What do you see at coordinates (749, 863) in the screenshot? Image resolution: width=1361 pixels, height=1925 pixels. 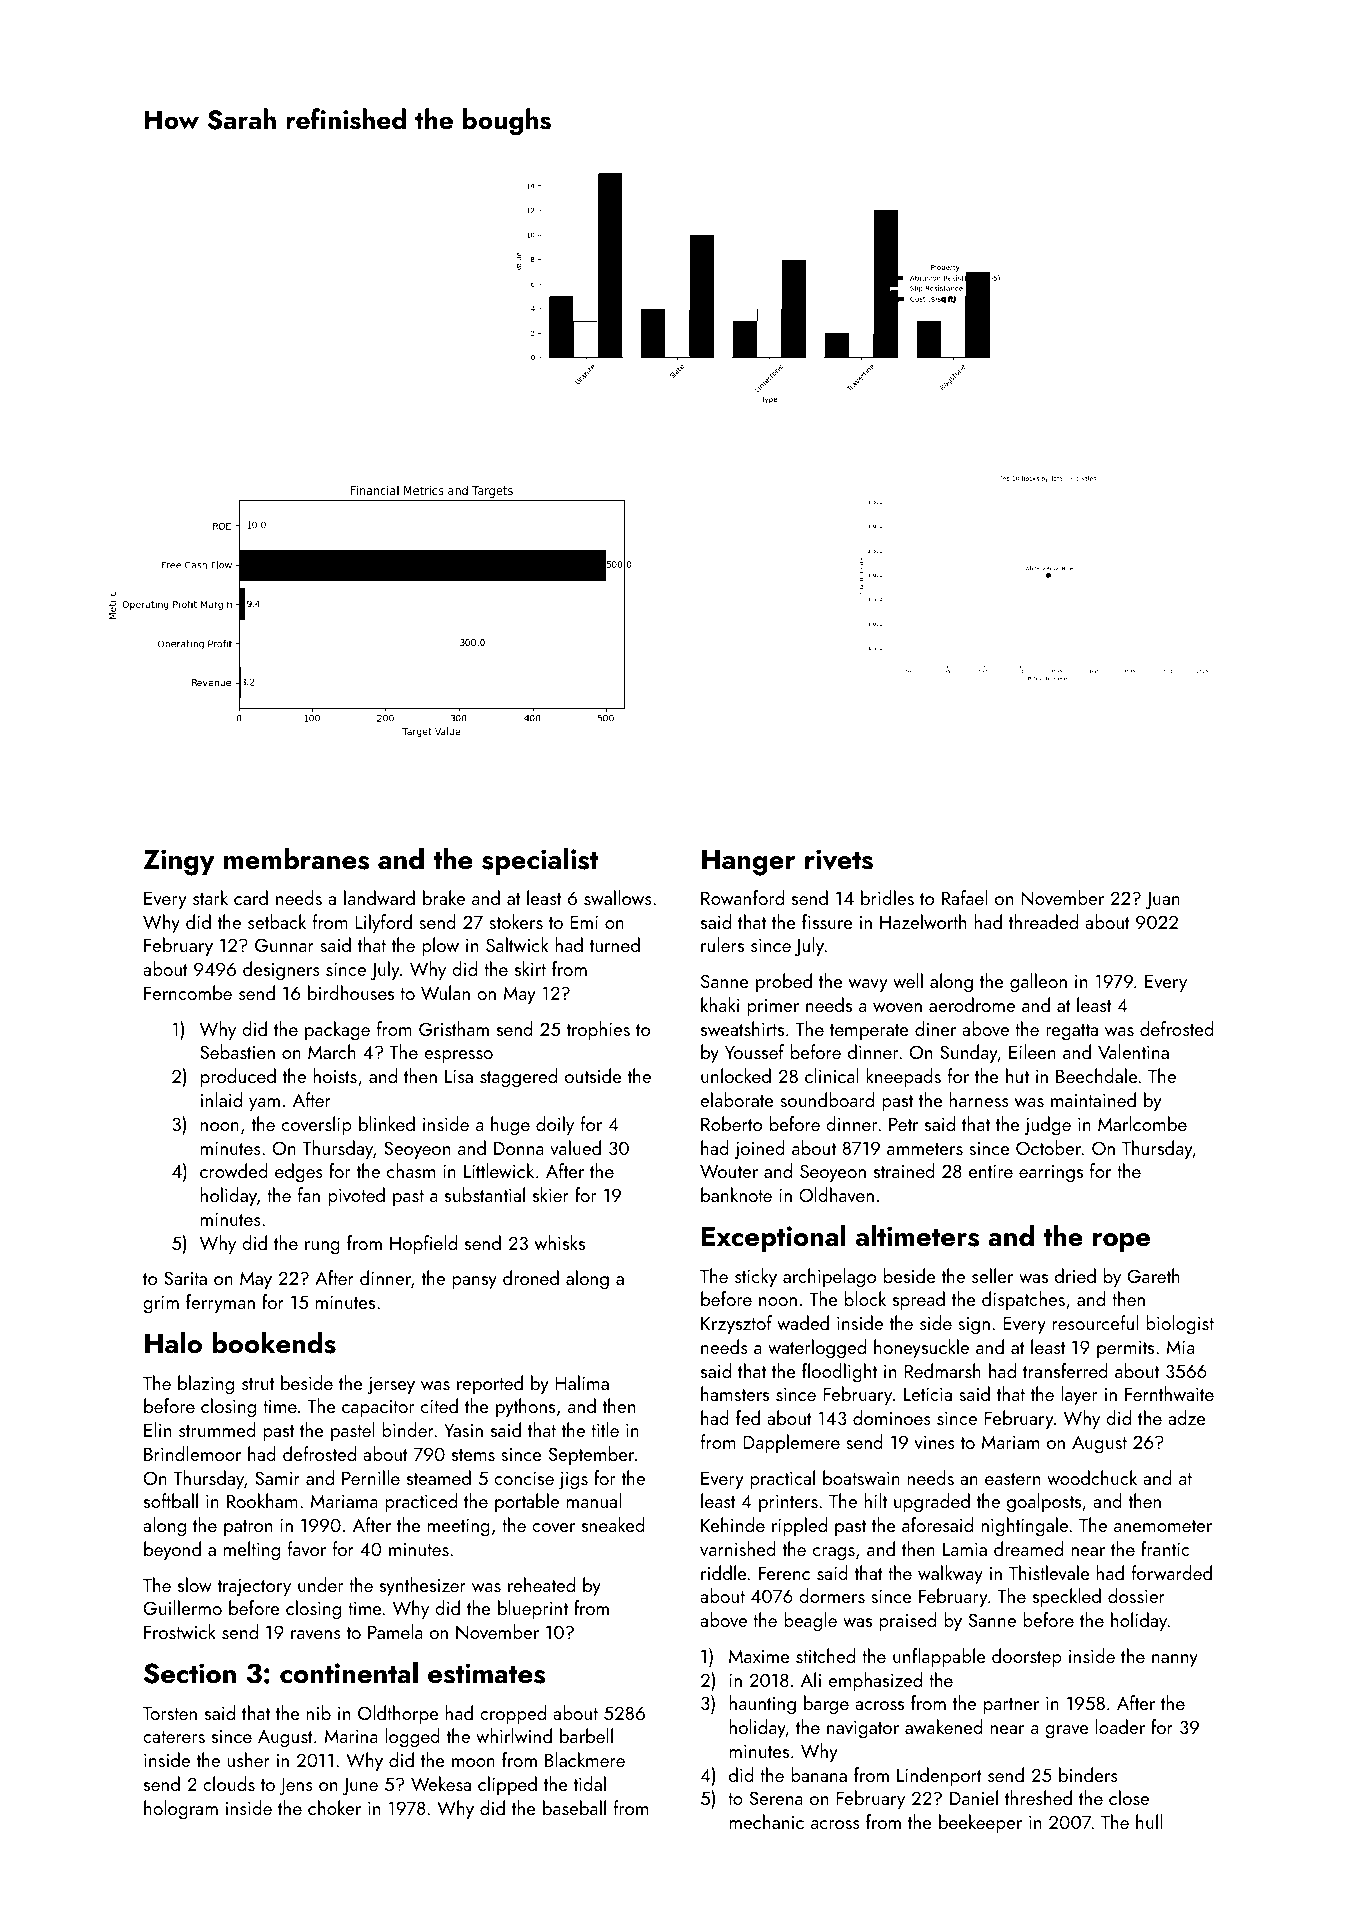 I see `Hanger` at bounding box center [749, 863].
